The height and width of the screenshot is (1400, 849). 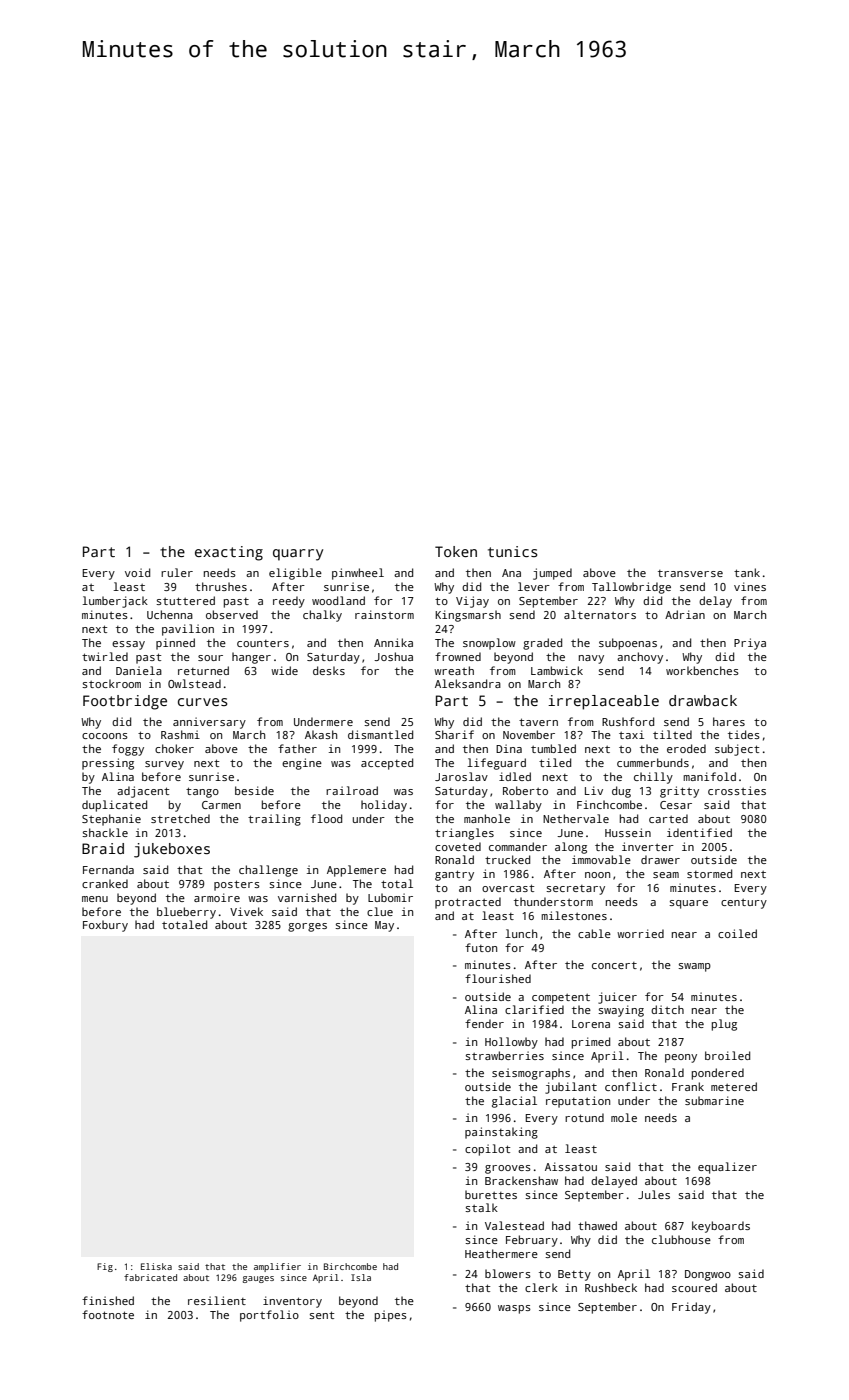 I want to click on footnote, so click(x=108, y=1314).
